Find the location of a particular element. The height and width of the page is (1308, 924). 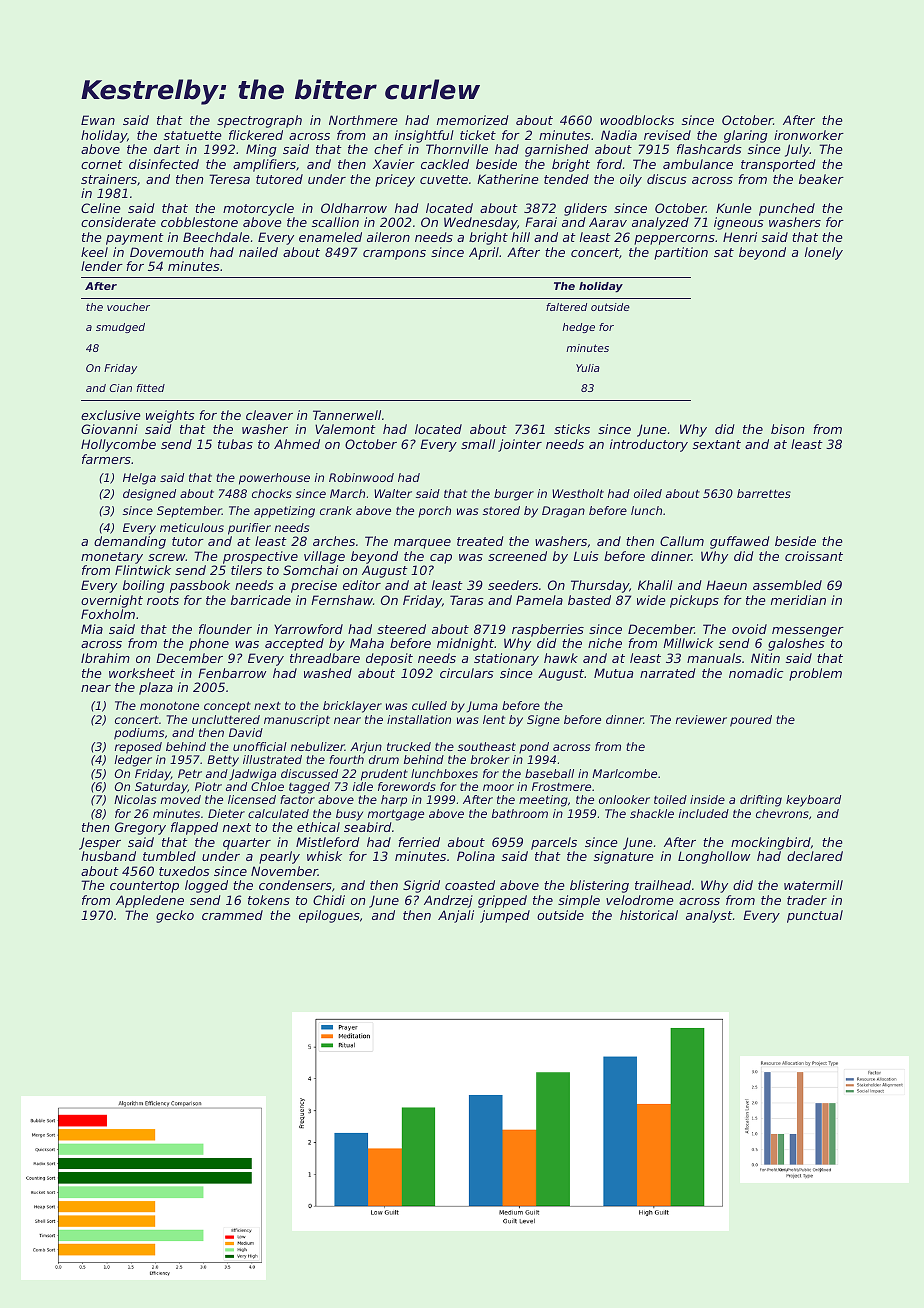

disinfected is located at coordinates (164, 164).
